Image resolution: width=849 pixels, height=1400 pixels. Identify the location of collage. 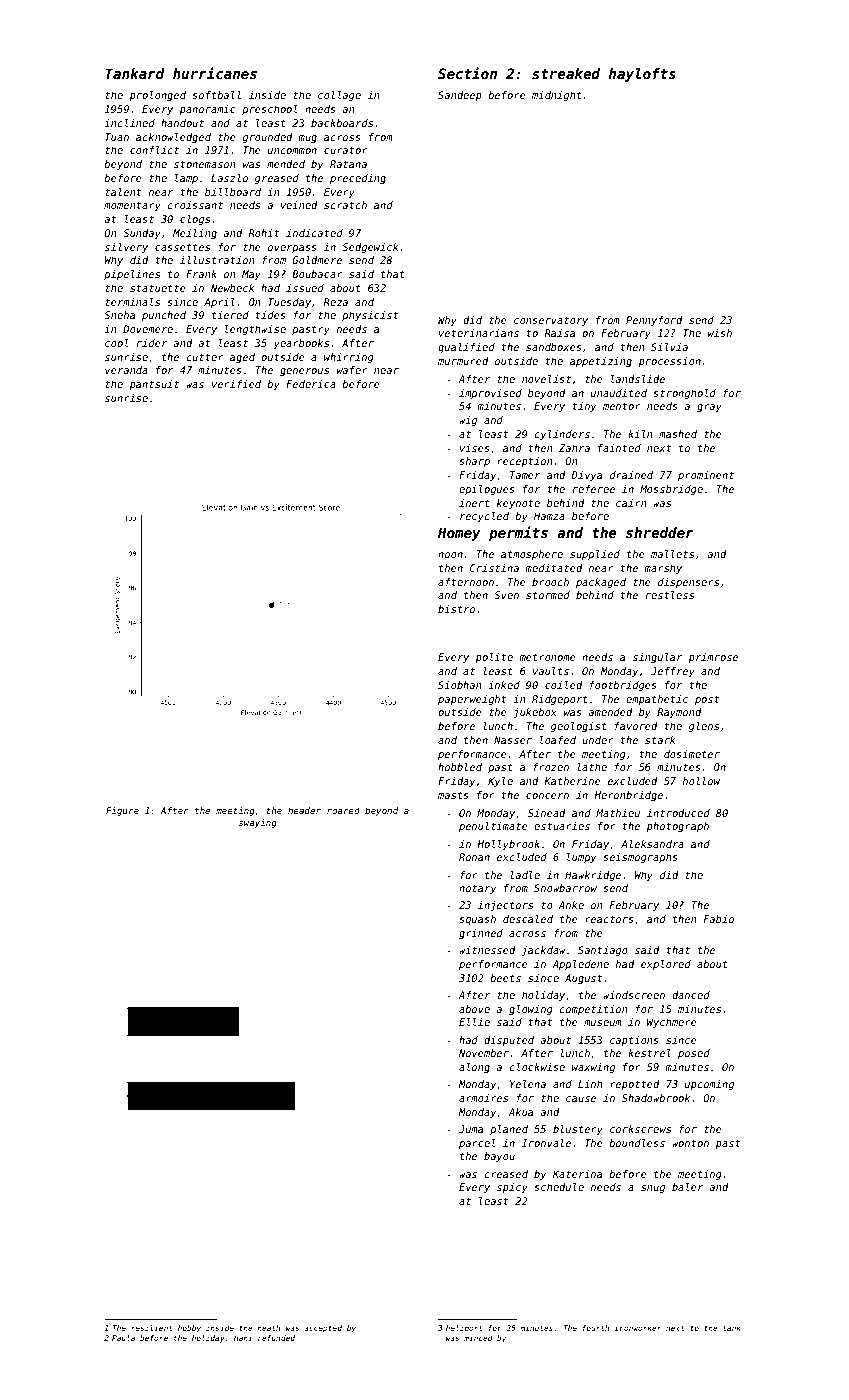
(339, 96).
